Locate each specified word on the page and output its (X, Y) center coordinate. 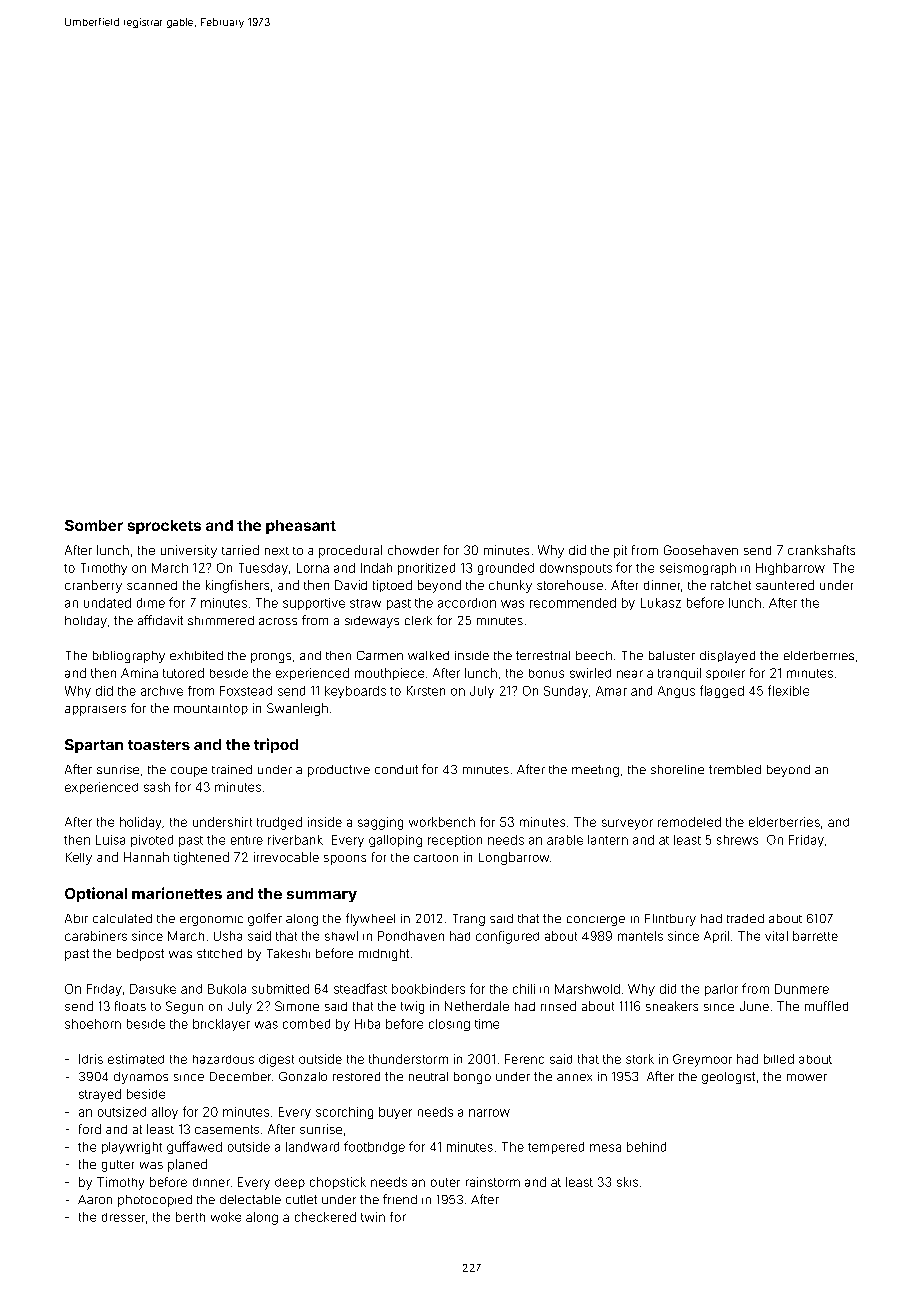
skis (627, 1182)
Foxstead (246, 691)
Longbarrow (514, 858)
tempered (556, 1148)
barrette (815, 936)
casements (227, 1129)
